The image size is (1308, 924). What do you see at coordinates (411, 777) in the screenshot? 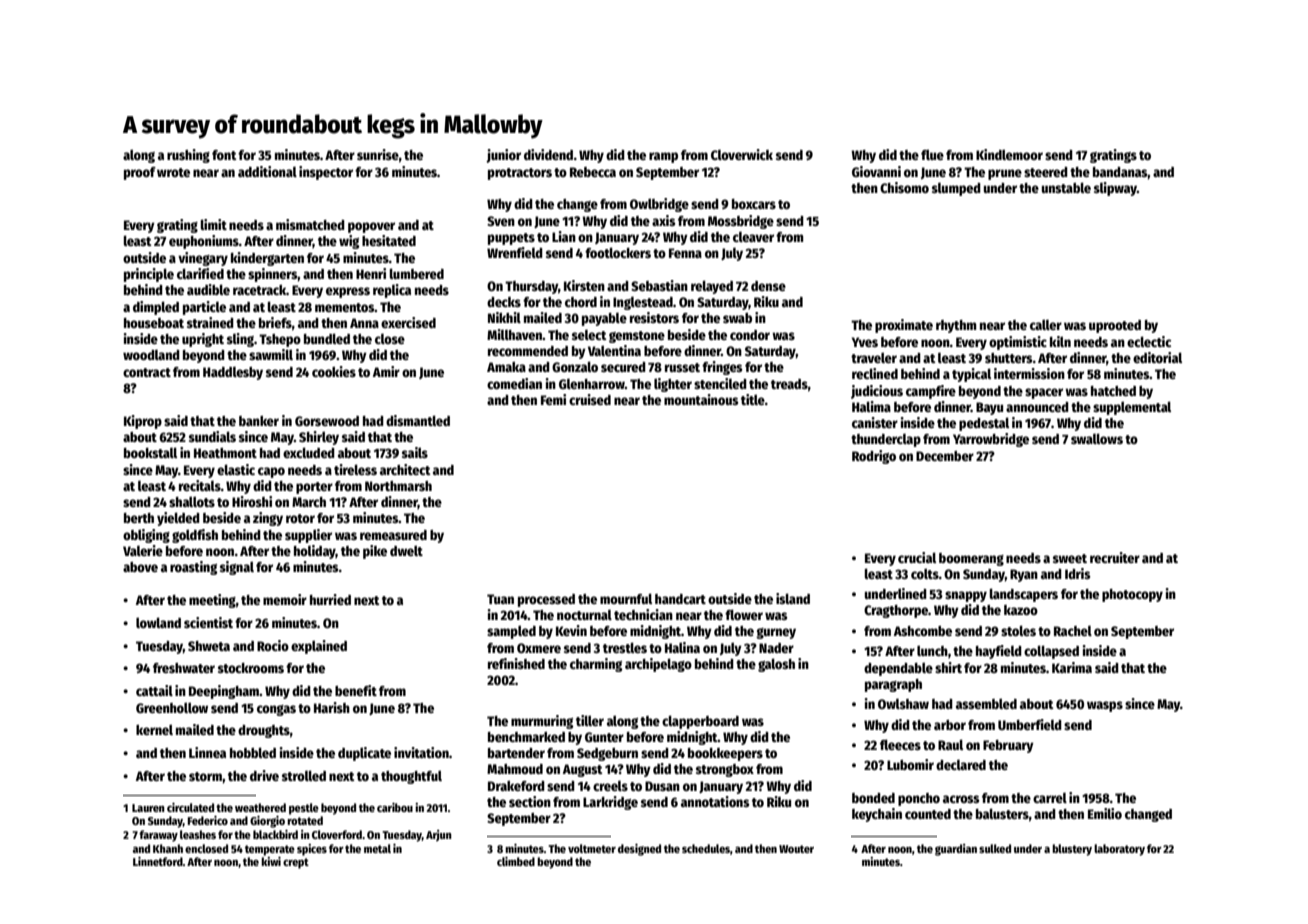
I see `thoughtful` at bounding box center [411, 777].
